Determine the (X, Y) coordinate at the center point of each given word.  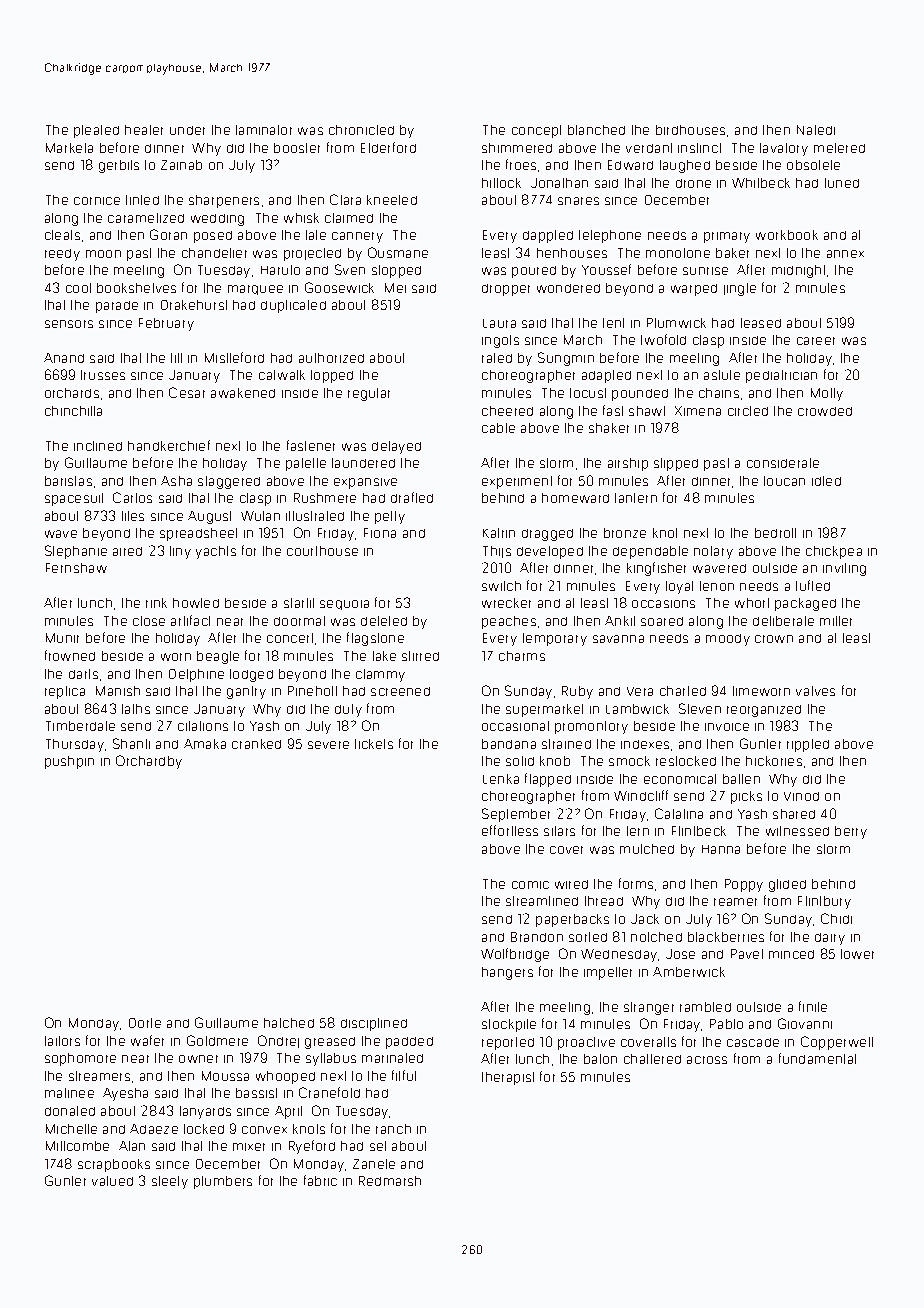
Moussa (225, 1076)
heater (144, 130)
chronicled (361, 130)
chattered (652, 1059)
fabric (320, 1180)
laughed (685, 166)
